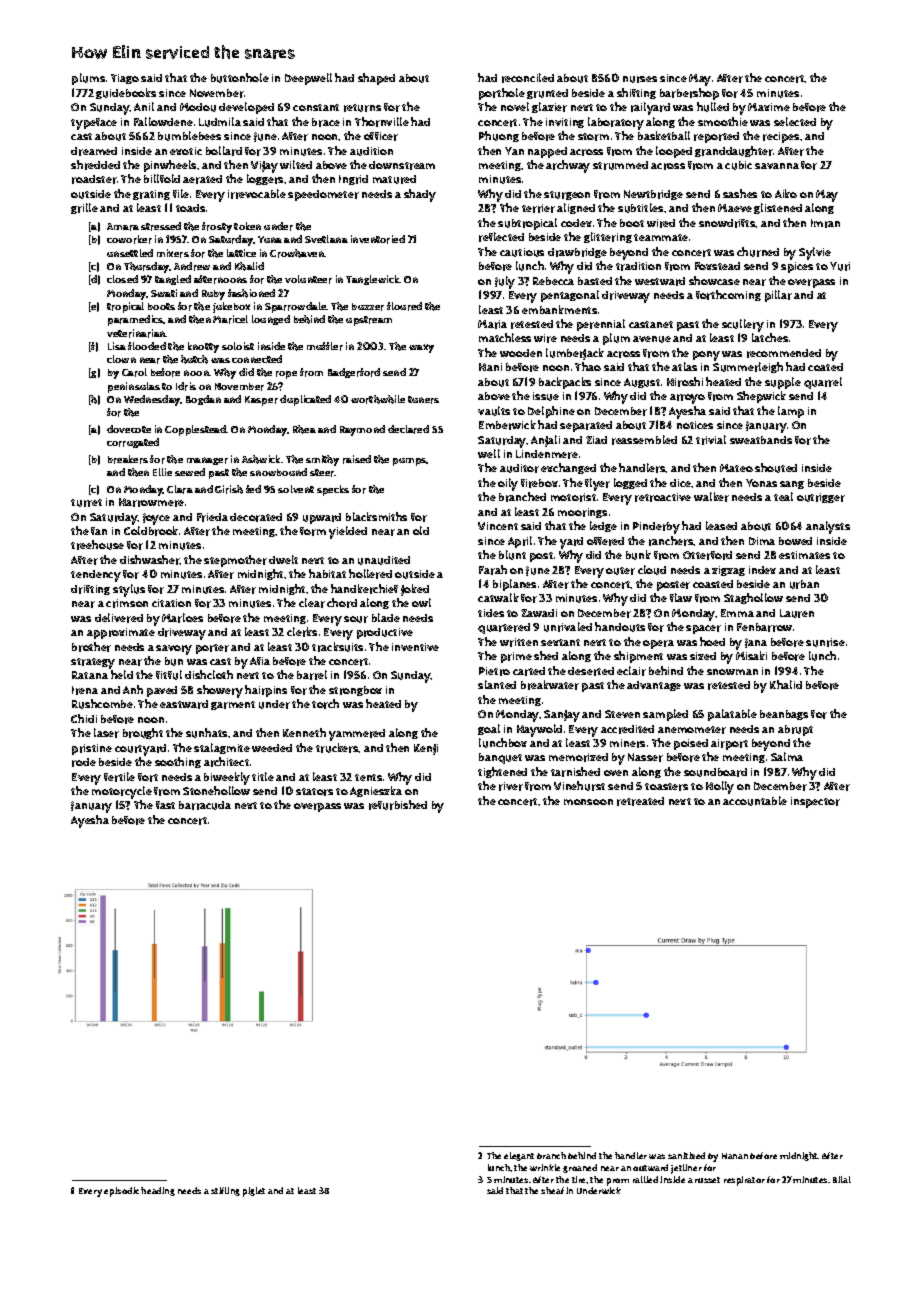 The height and width of the screenshot is (1308, 924). I want to click on Kenji, so click(426, 749).
